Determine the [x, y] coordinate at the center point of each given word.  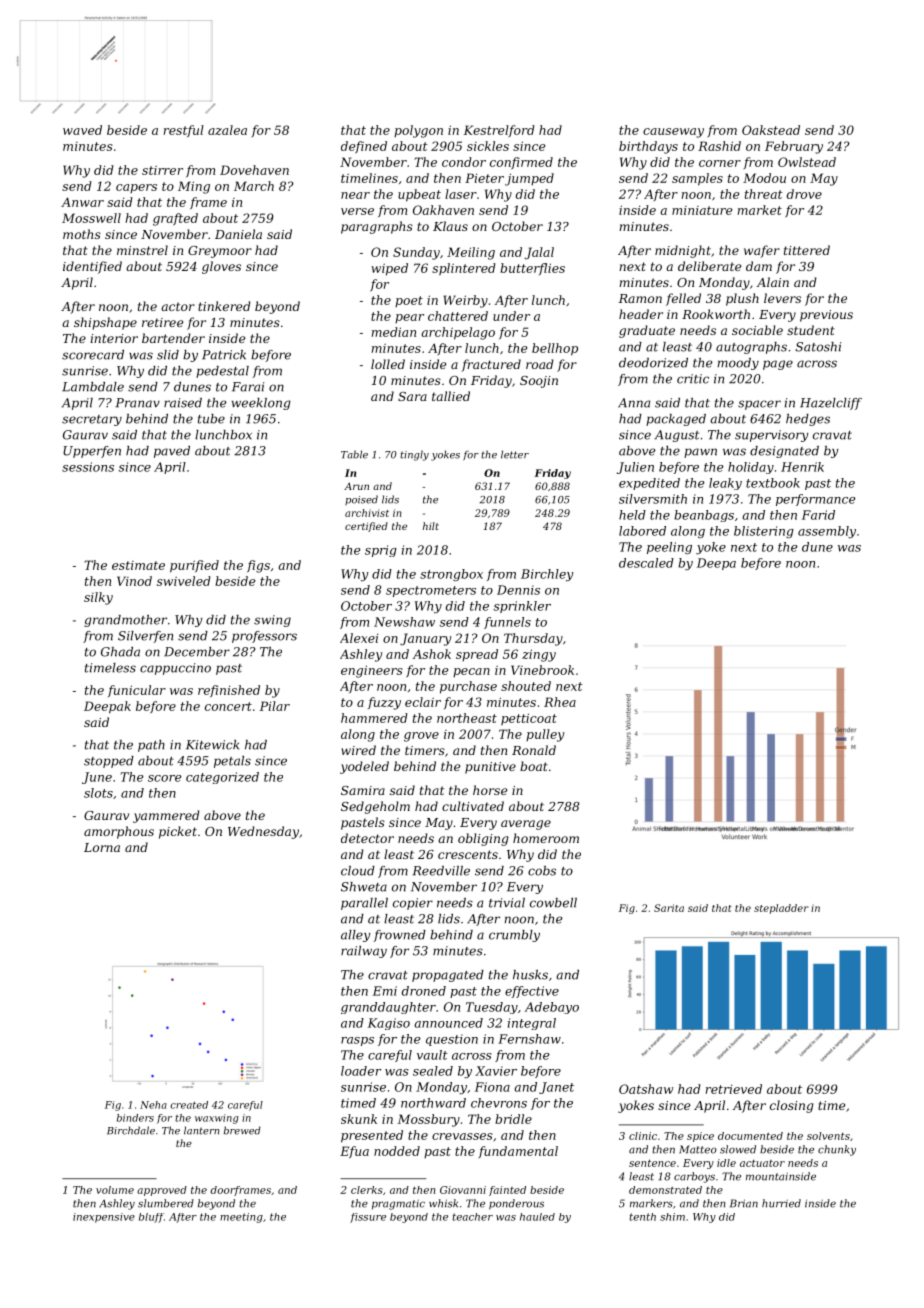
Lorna [102, 847]
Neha [153, 1105]
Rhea [560, 702]
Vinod [134, 581]
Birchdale [131, 1130]
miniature [702, 210]
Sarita [669, 908]
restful [184, 131]
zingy [539, 655]
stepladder [781, 909]
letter [515, 454]
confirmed [521, 163]
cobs [542, 871]
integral [532, 1024]
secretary [92, 420]
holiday [751, 468]
